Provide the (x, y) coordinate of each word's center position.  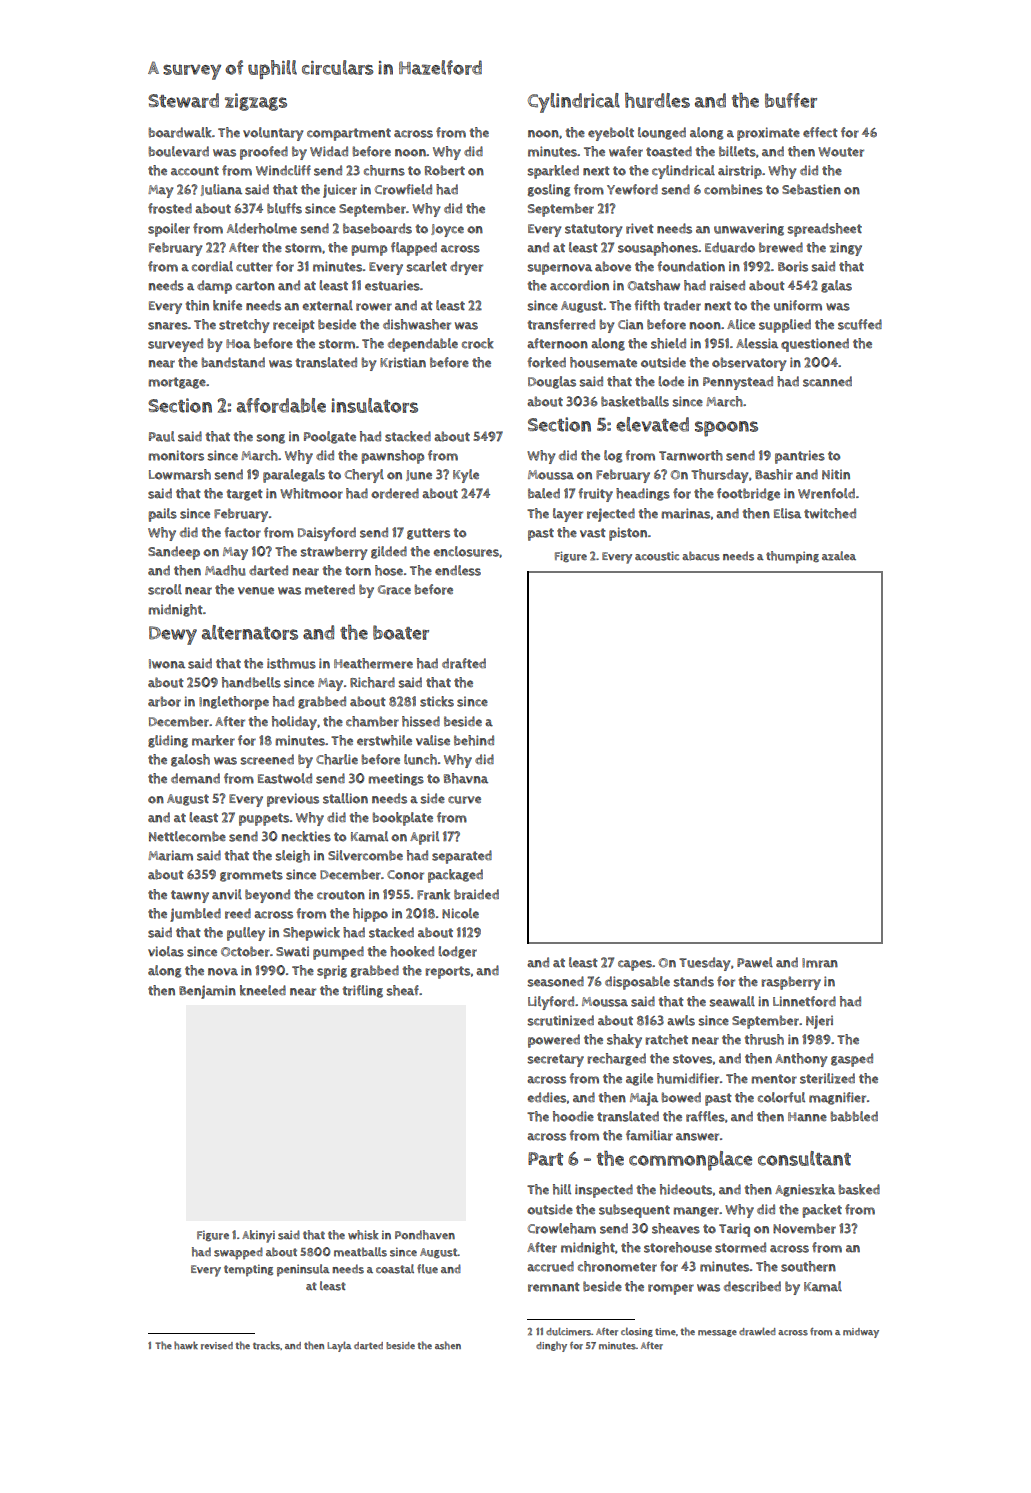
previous (293, 800)
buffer (791, 100)
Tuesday (704, 964)
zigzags (256, 102)
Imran (820, 963)
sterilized (827, 1078)
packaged (455, 876)
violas (166, 951)
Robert (445, 170)
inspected (604, 1191)
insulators (374, 405)
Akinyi (258, 1236)
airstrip (740, 172)
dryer (466, 268)
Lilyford (551, 1003)
